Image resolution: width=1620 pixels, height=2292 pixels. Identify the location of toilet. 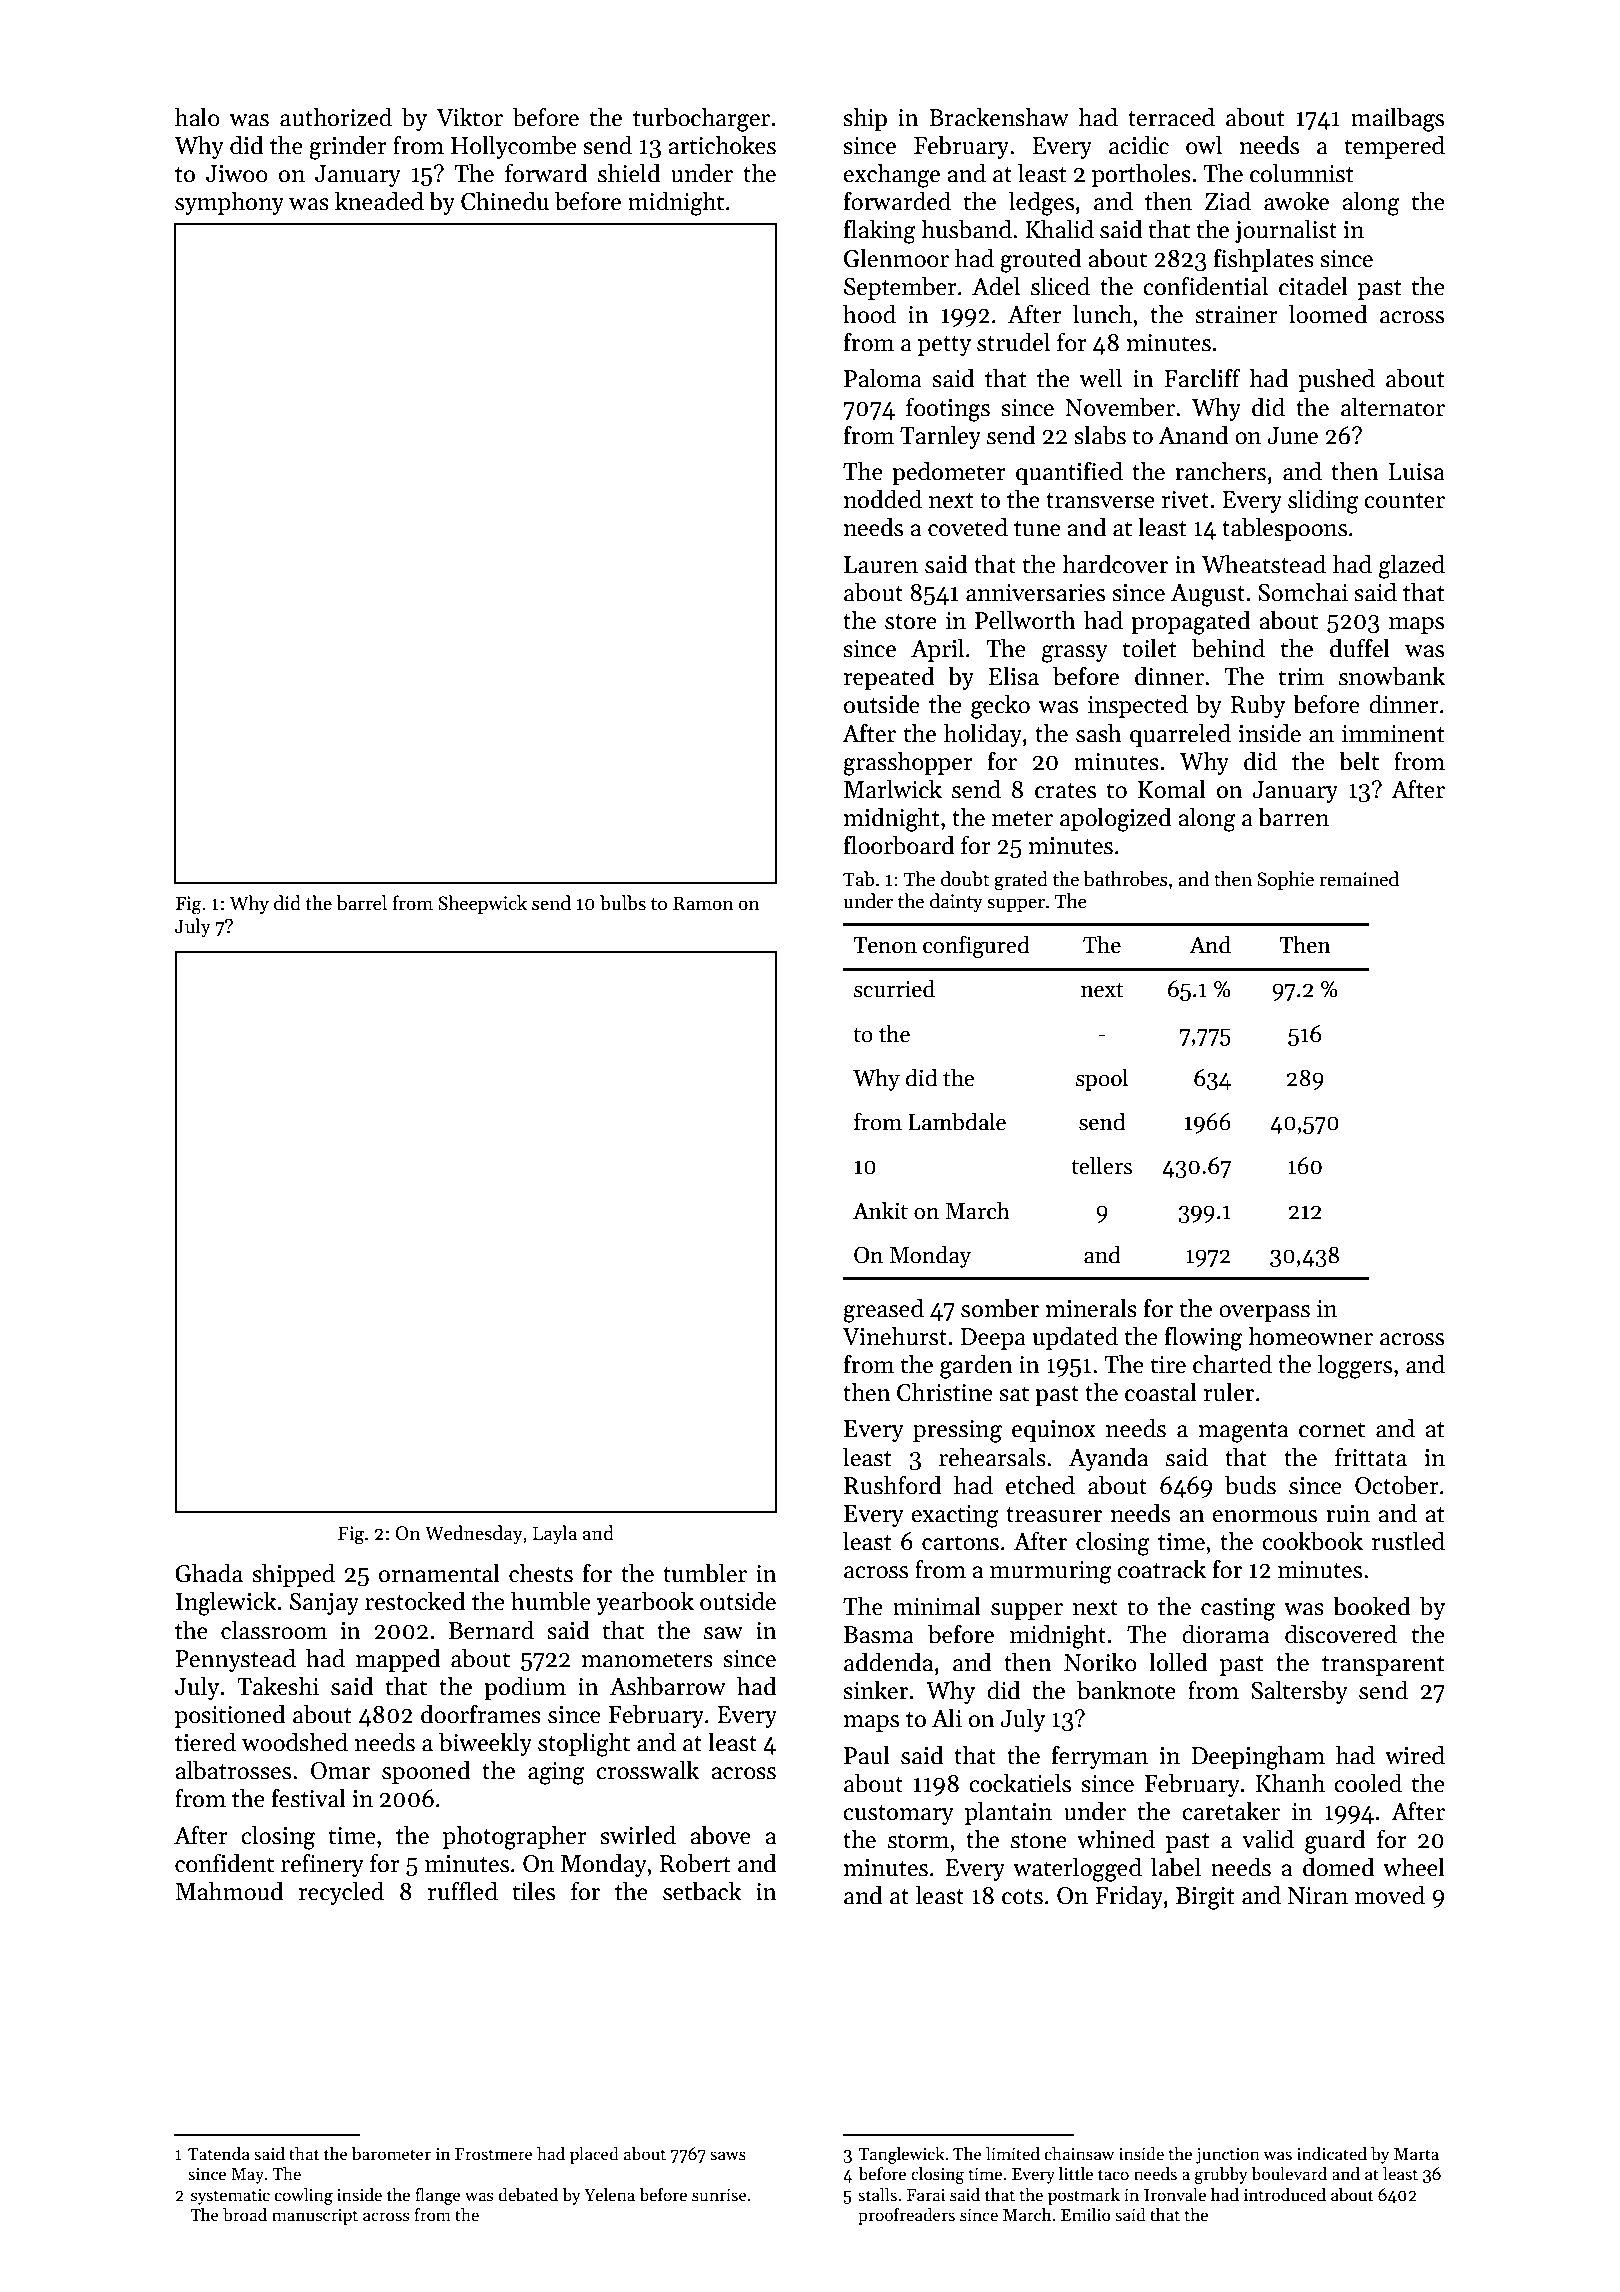
(1150, 648).
